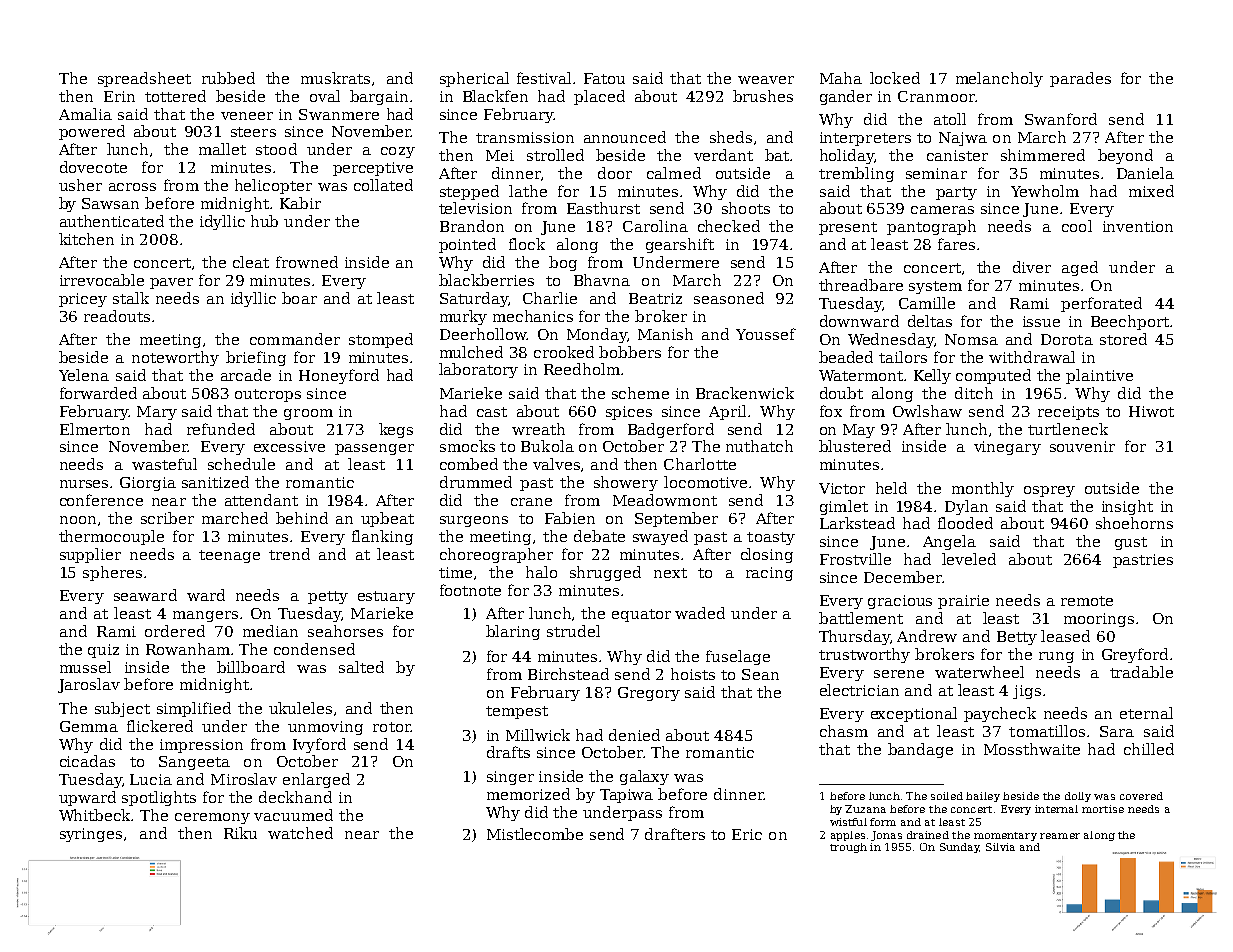 The height and width of the page is (952, 1233). I want to click on tottered, so click(175, 96).
